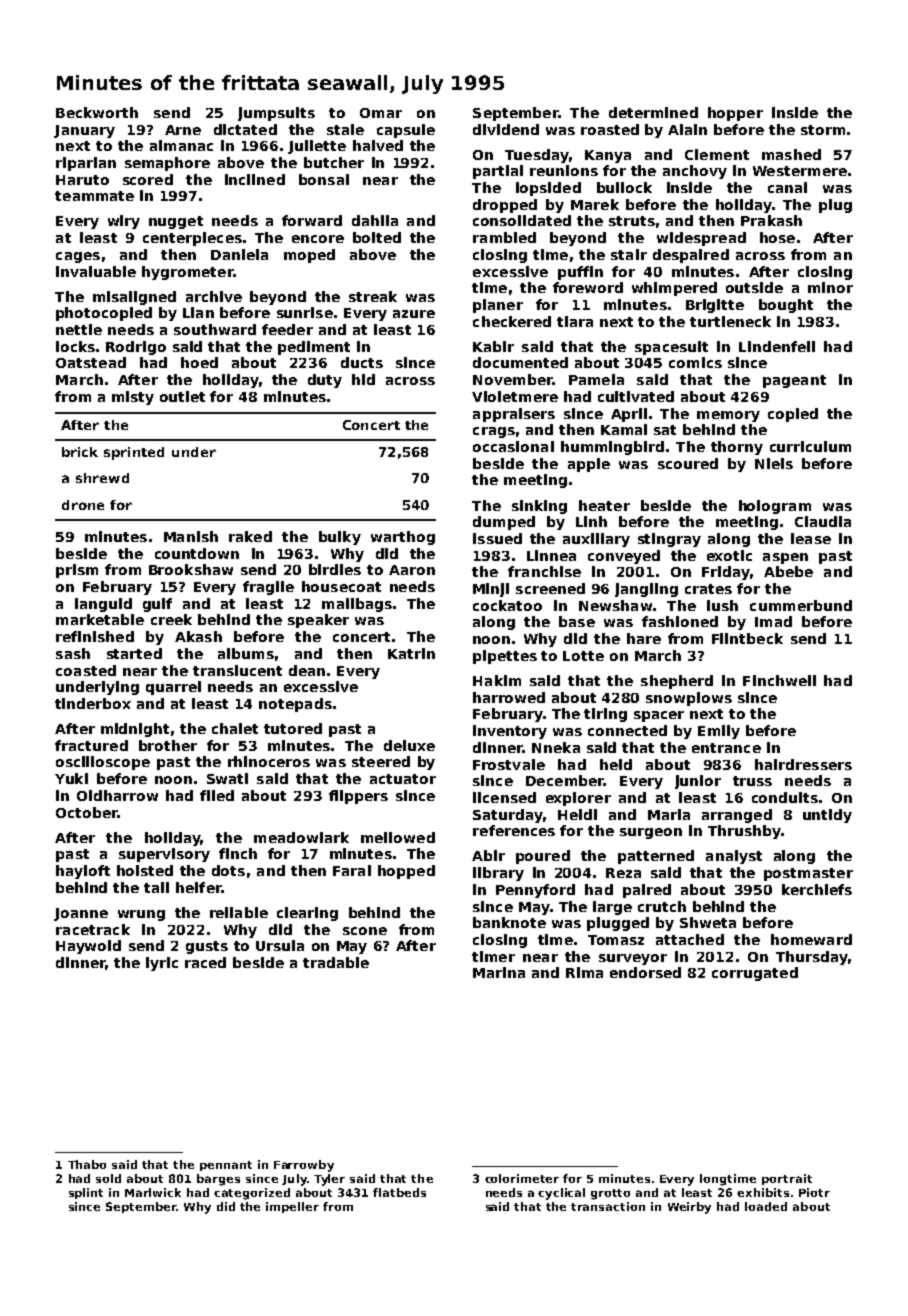  What do you see at coordinates (788, 571) in the screenshot?
I see `Abebe` at bounding box center [788, 571].
